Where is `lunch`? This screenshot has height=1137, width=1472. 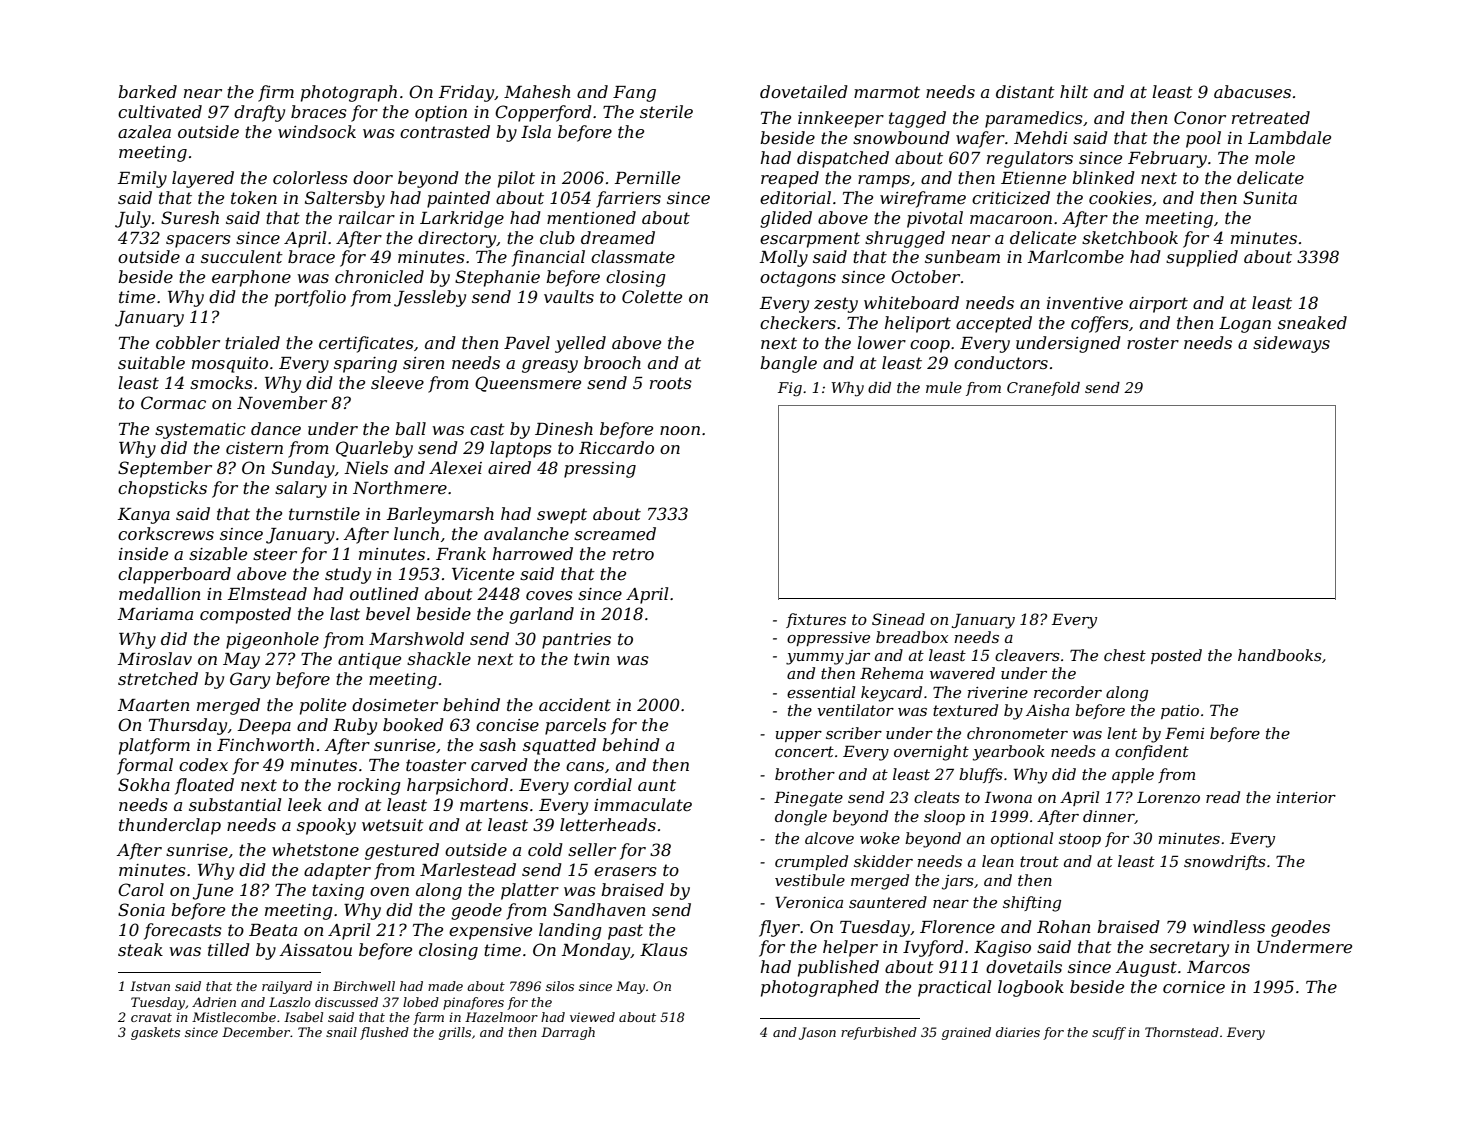
lunch is located at coordinates (416, 533).
